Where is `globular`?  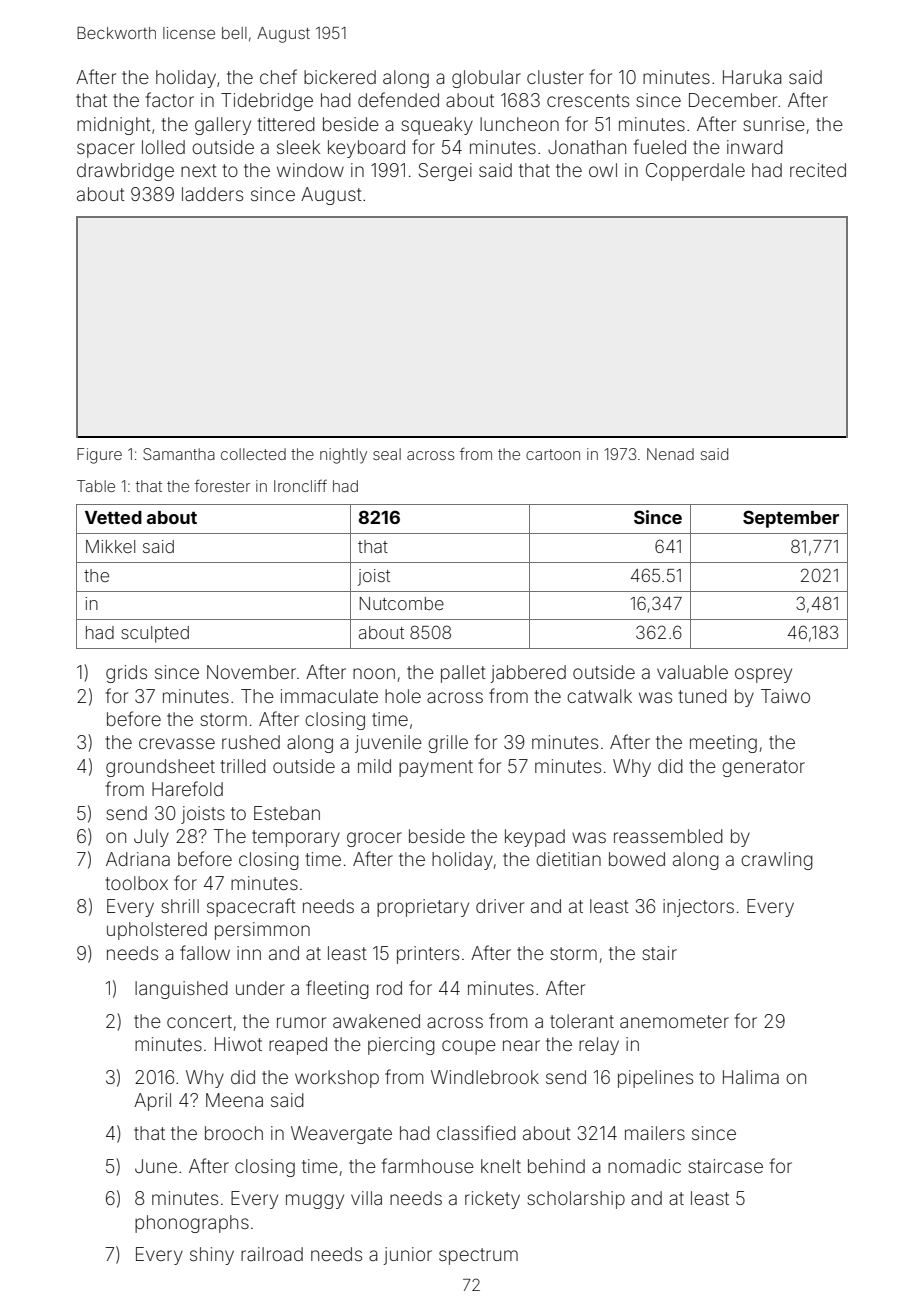 globular is located at coordinates (486, 79).
